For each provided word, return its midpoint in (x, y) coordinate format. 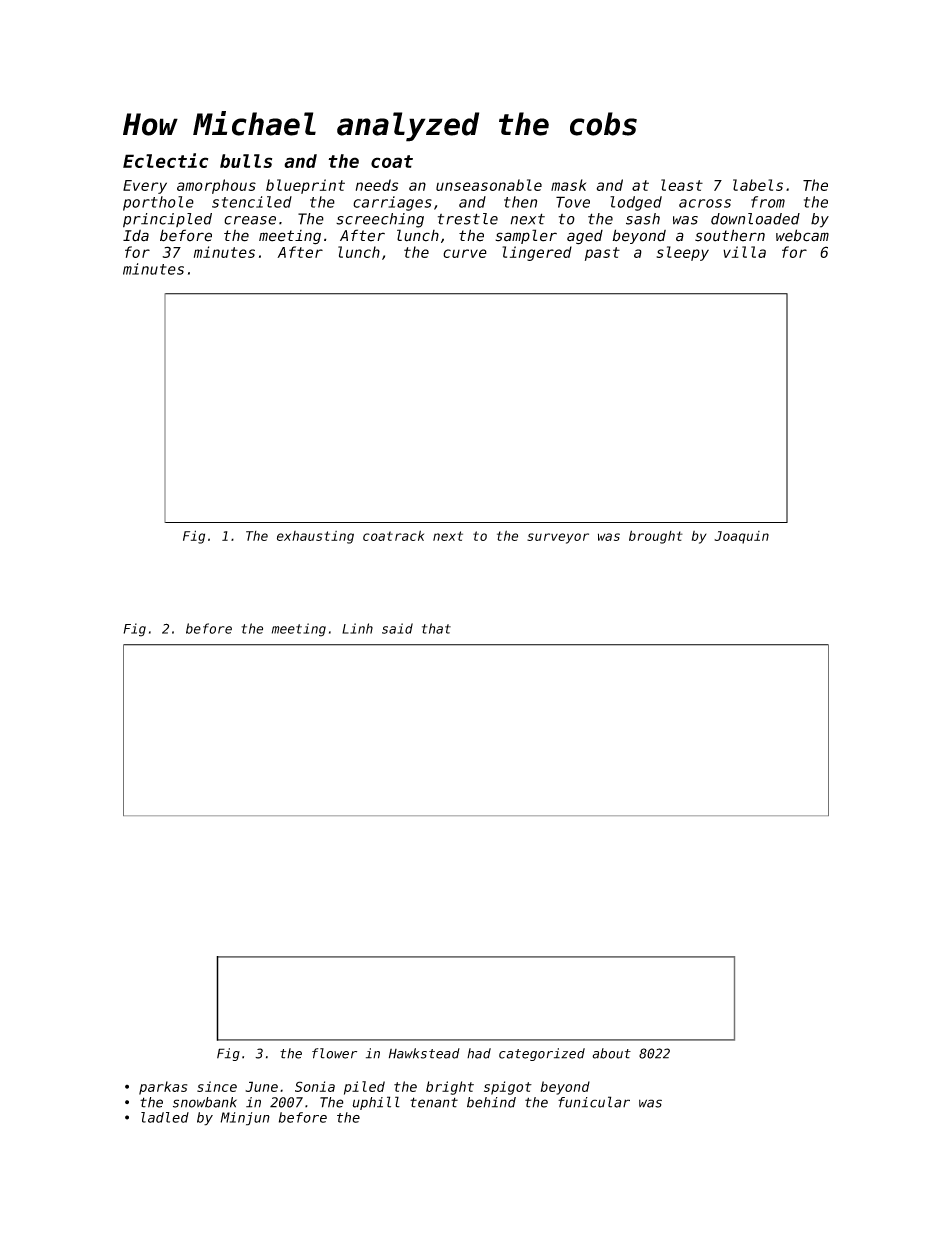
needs (377, 185)
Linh (357, 628)
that (436, 628)
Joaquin (741, 537)
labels (758, 185)
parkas (163, 1088)
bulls (246, 161)
